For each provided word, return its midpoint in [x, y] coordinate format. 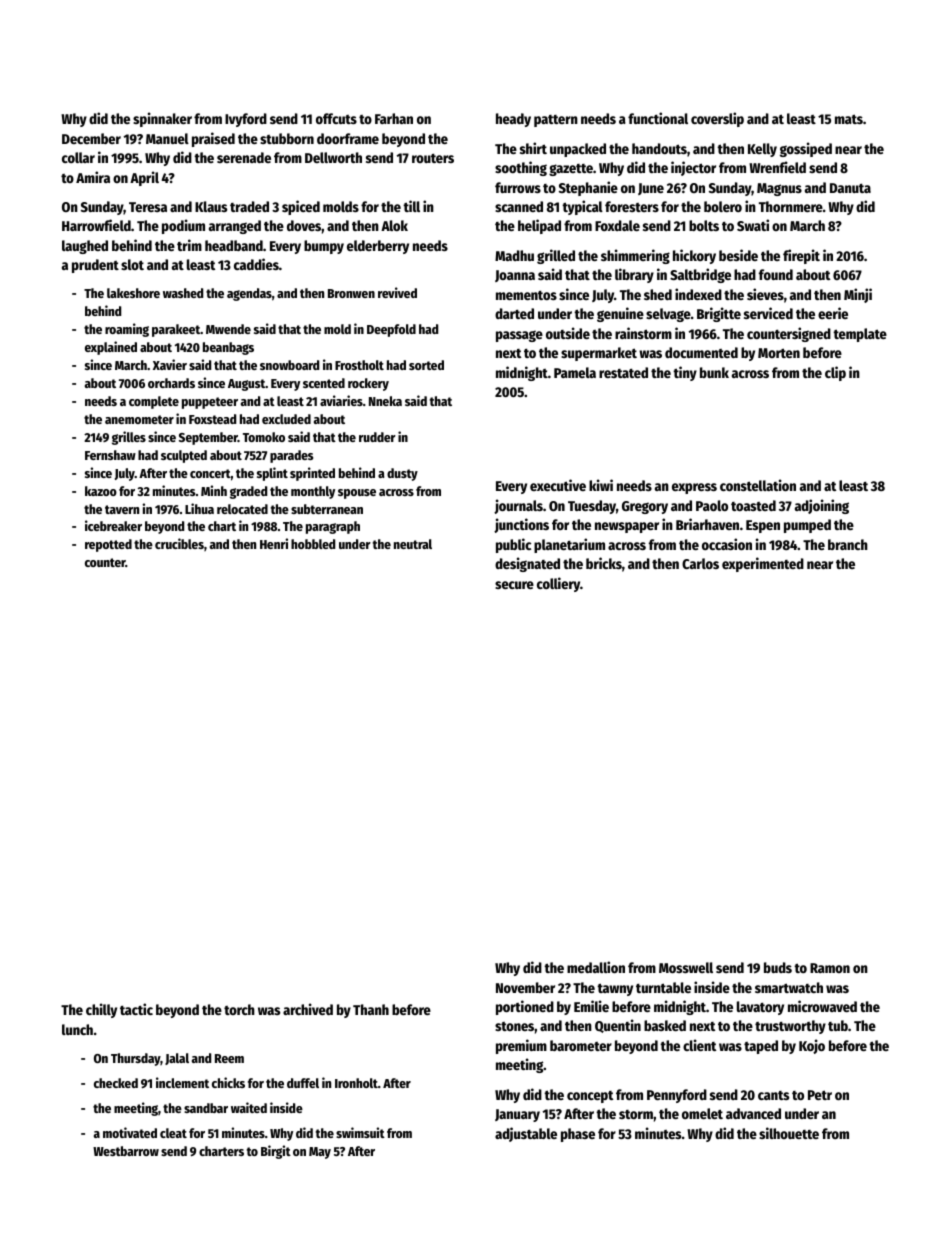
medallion [596, 967]
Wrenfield [777, 167]
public [513, 545]
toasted [753, 505]
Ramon [830, 968]
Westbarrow [126, 1151]
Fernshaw [110, 455]
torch [239, 1009]
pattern [556, 121]
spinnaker [162, 119]
